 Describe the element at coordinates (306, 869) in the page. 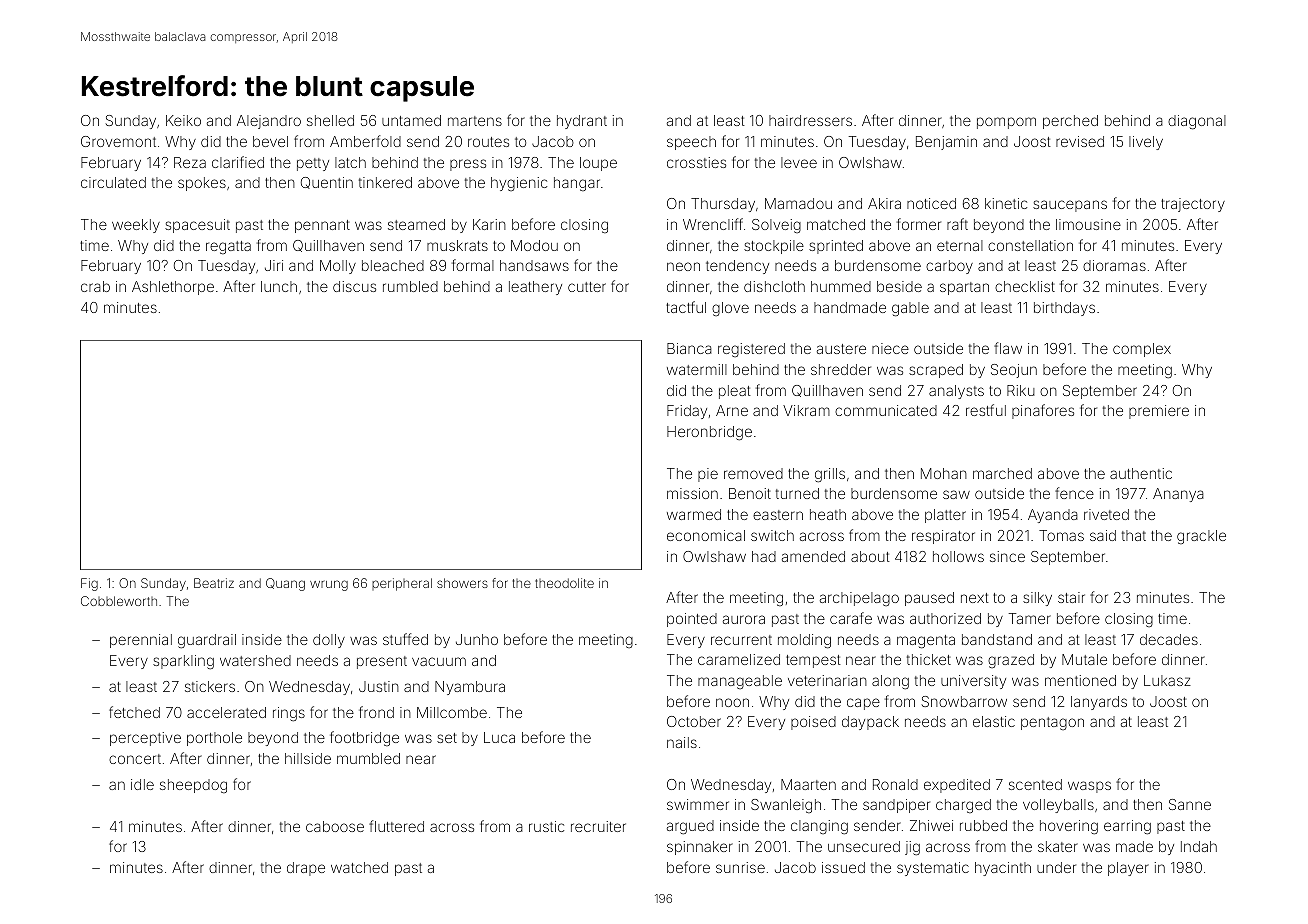

I see `drape` at that location.
